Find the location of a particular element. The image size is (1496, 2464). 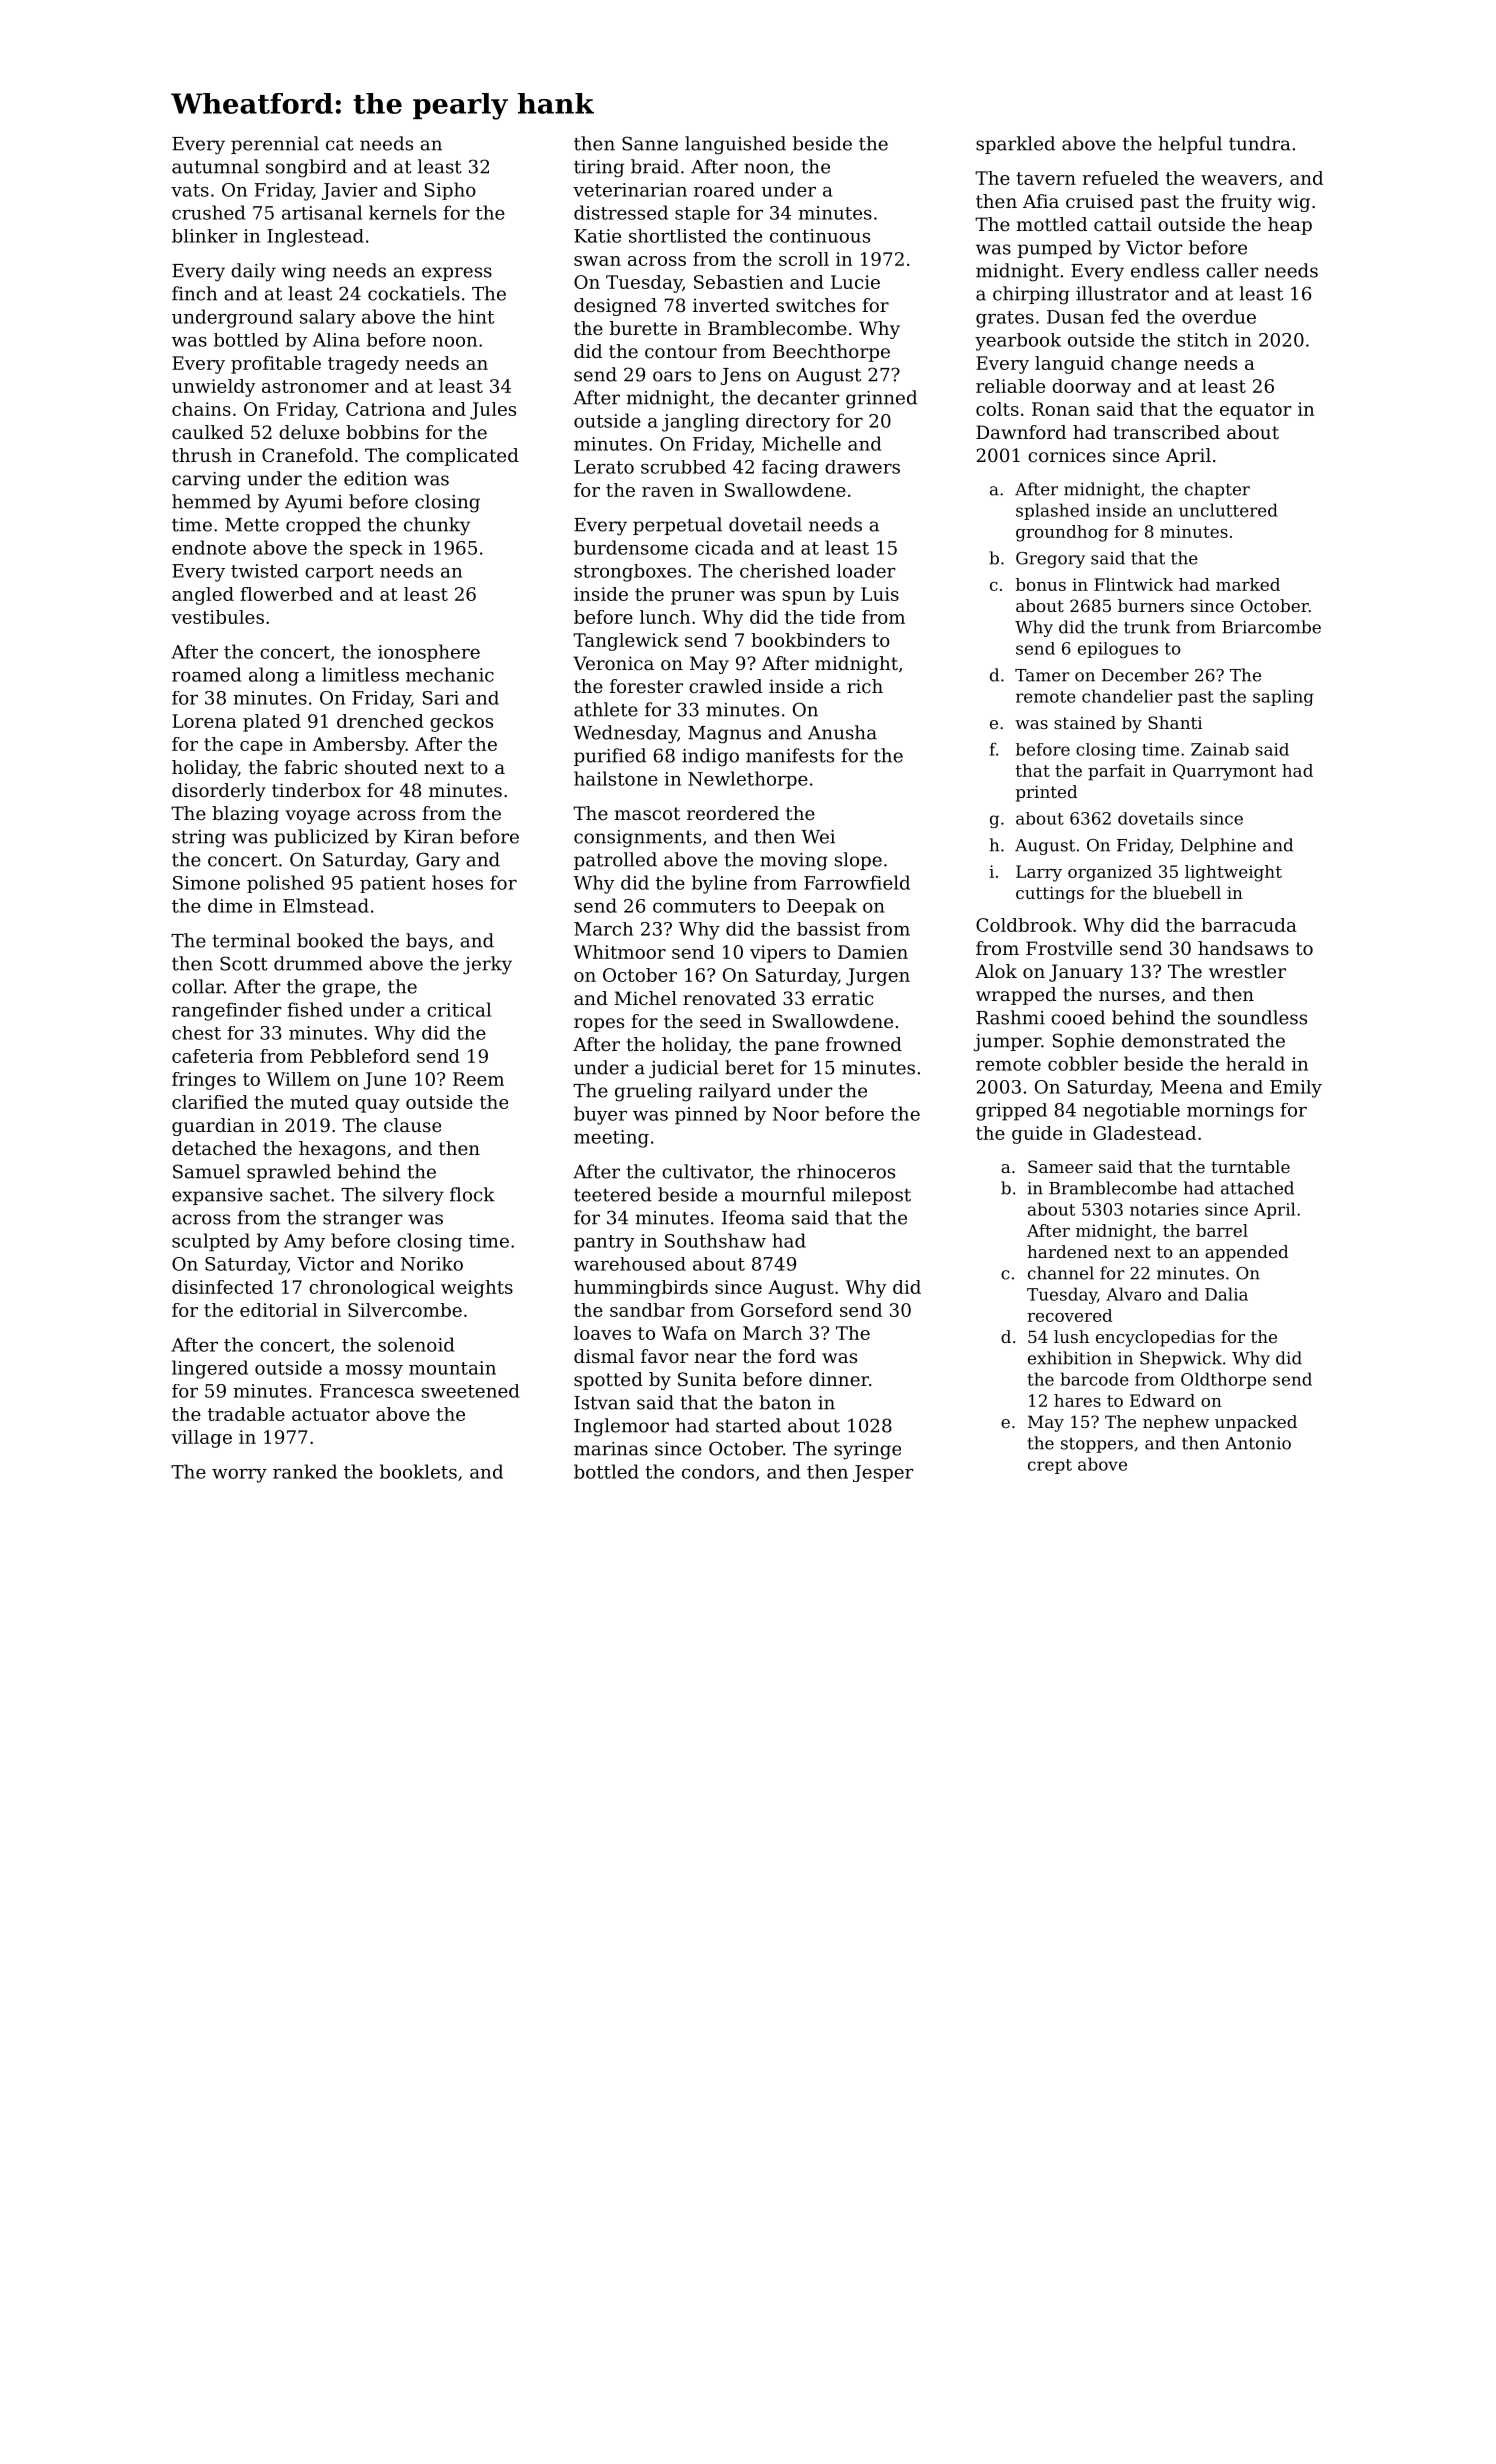

languished is located at coordinates (735, 145).
